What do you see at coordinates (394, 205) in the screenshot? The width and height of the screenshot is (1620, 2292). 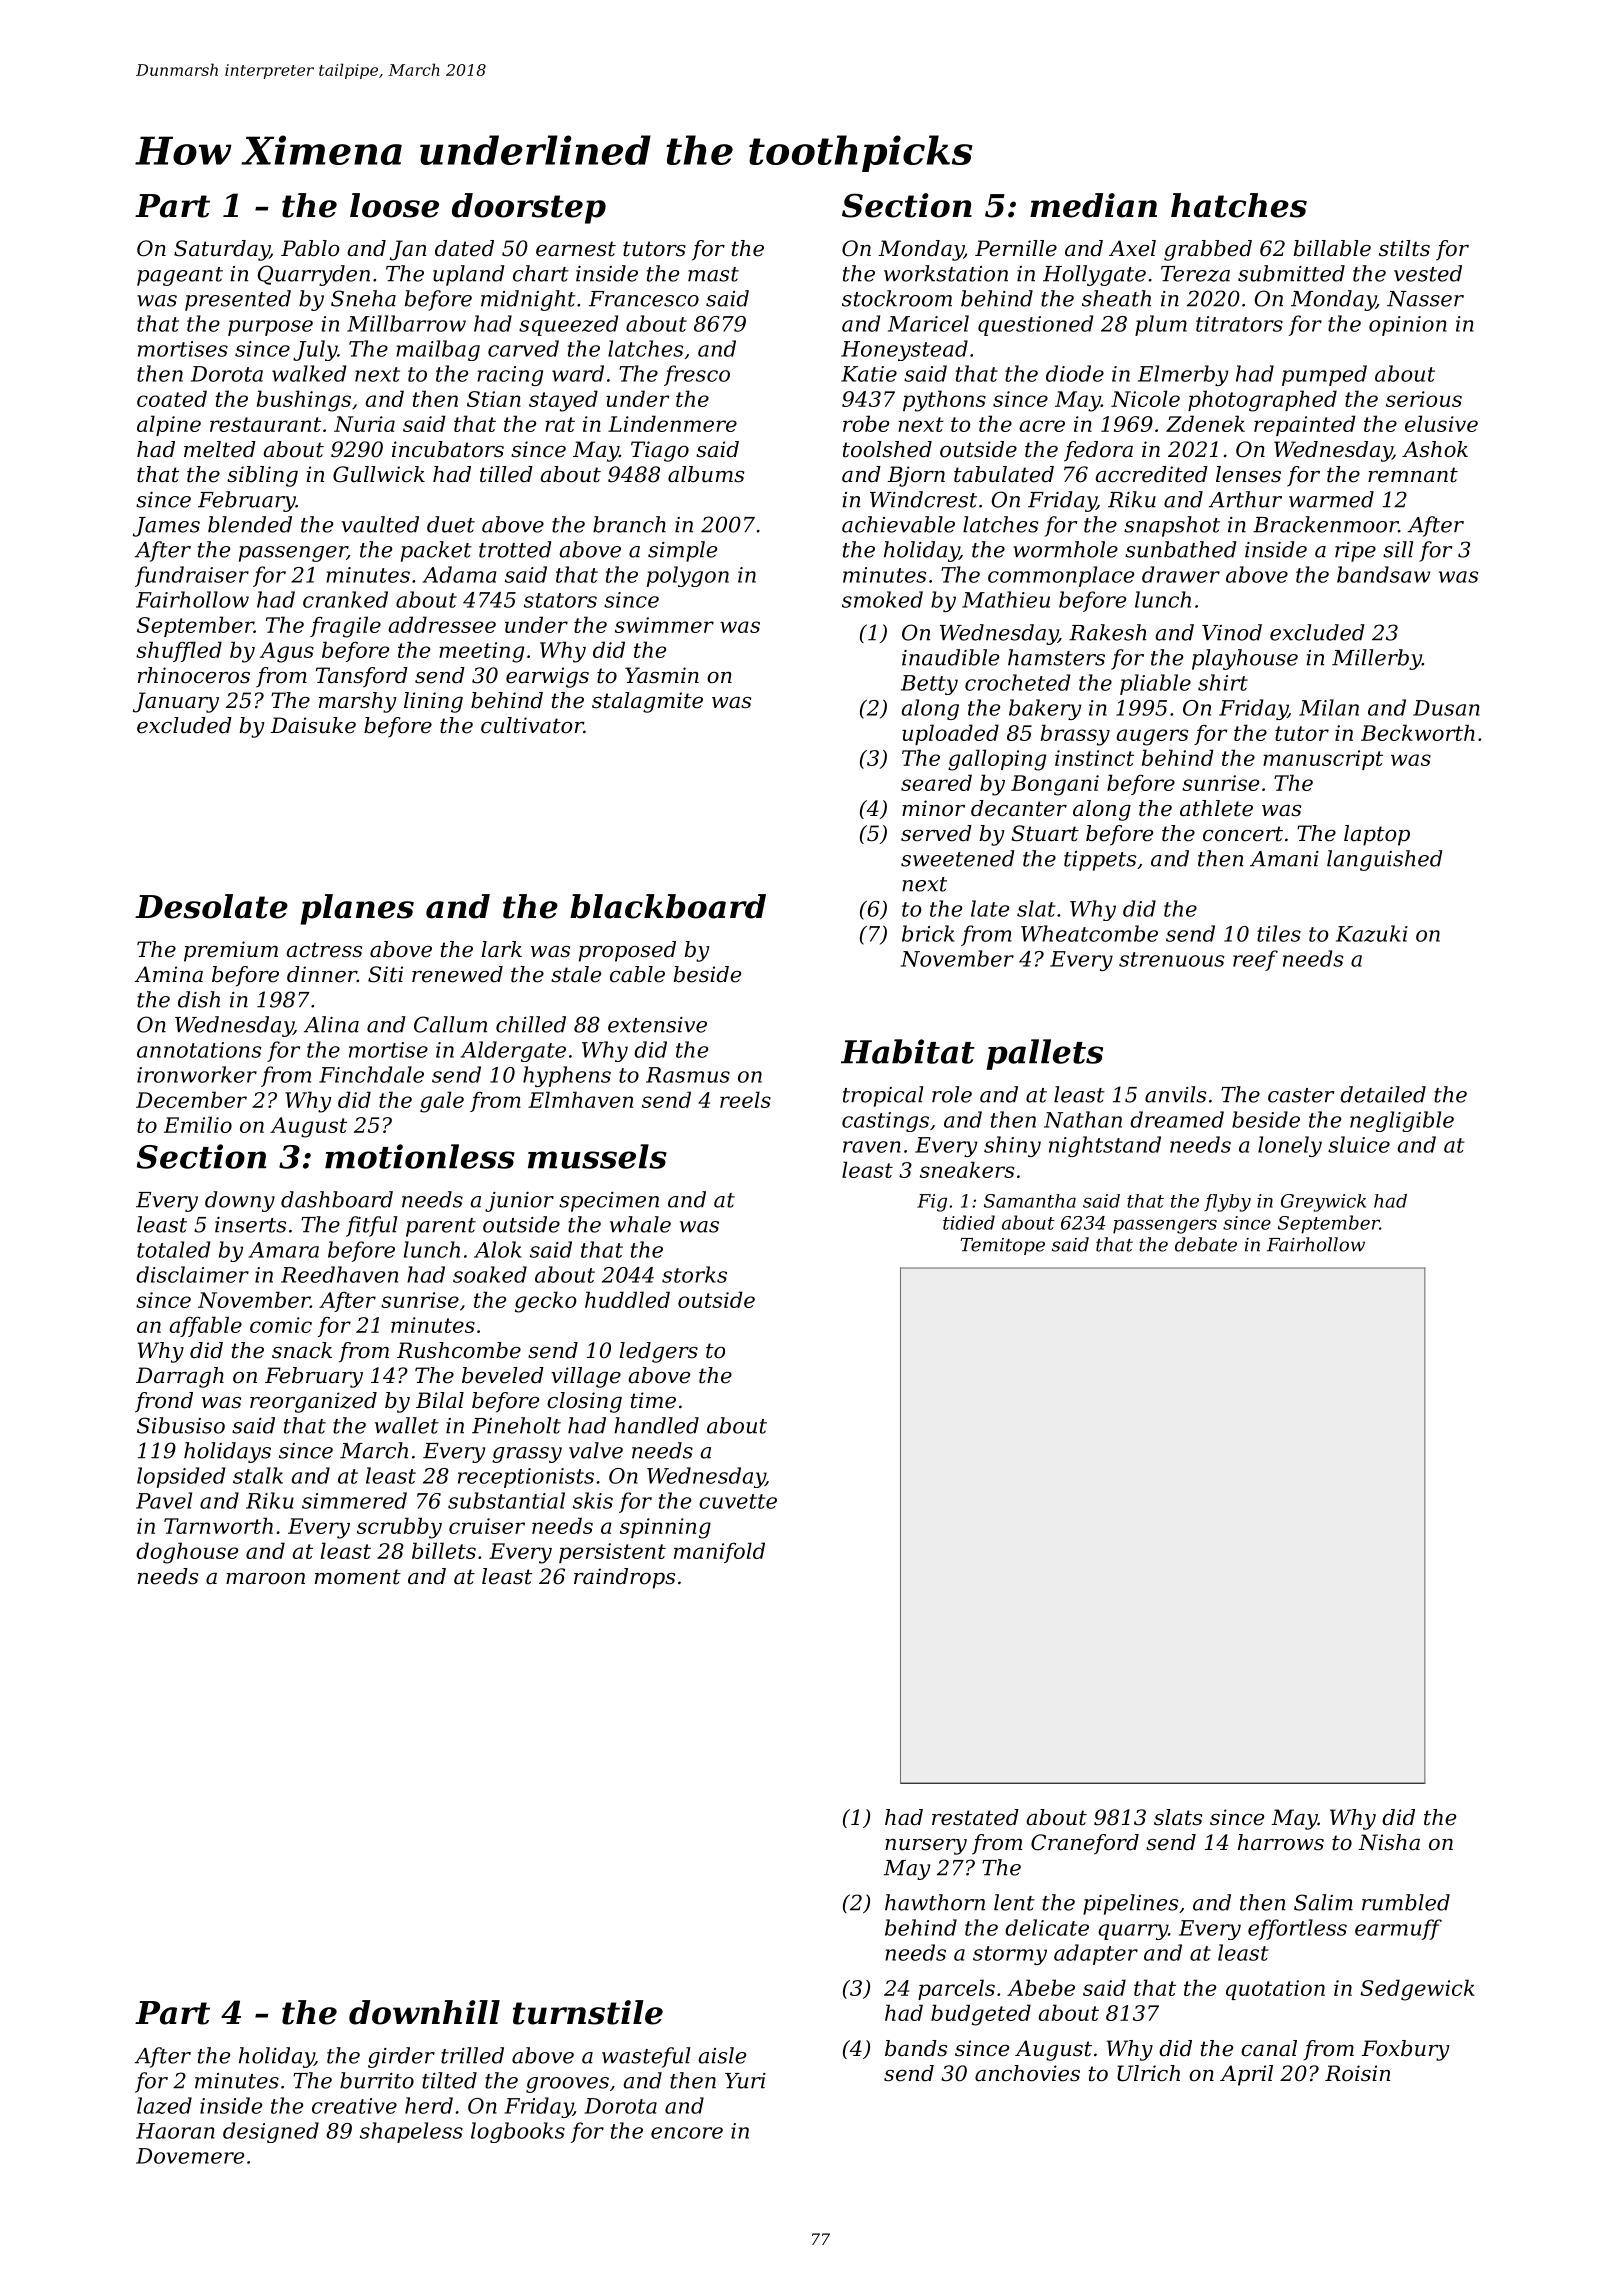 I see `loose` at bounding box center [394, 205].
